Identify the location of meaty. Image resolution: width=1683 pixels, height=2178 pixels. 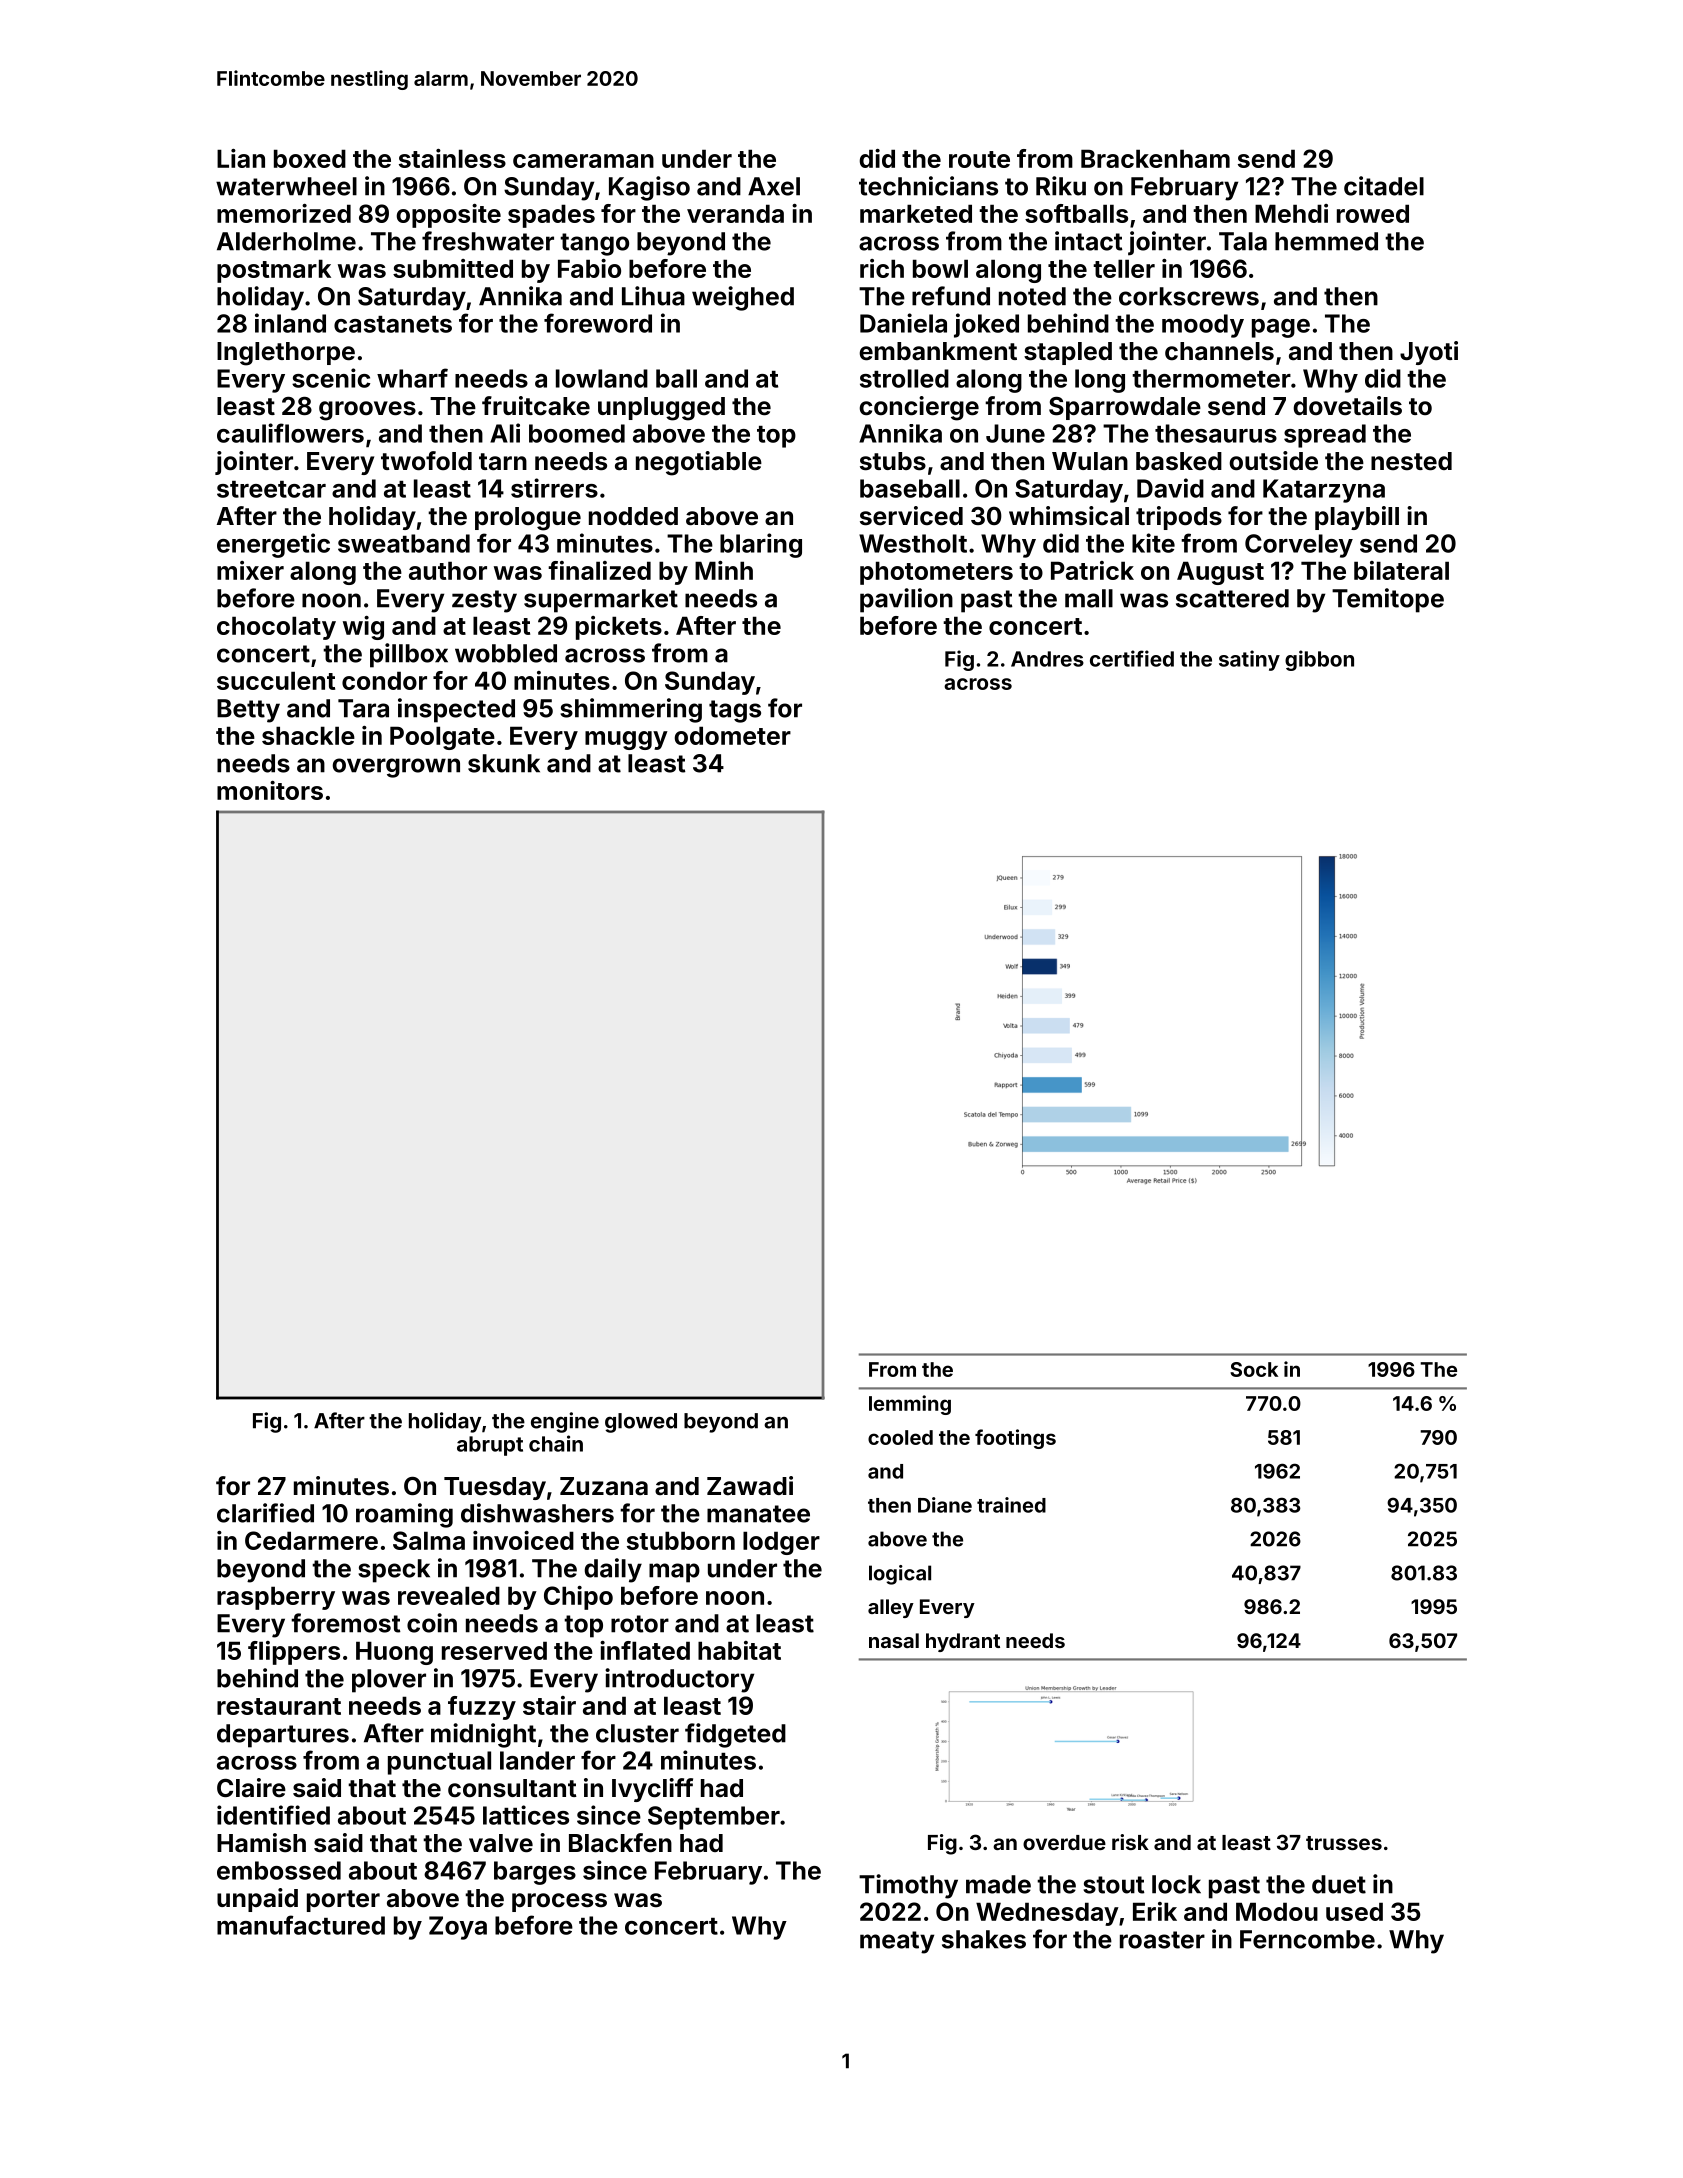
(897, 1942).
